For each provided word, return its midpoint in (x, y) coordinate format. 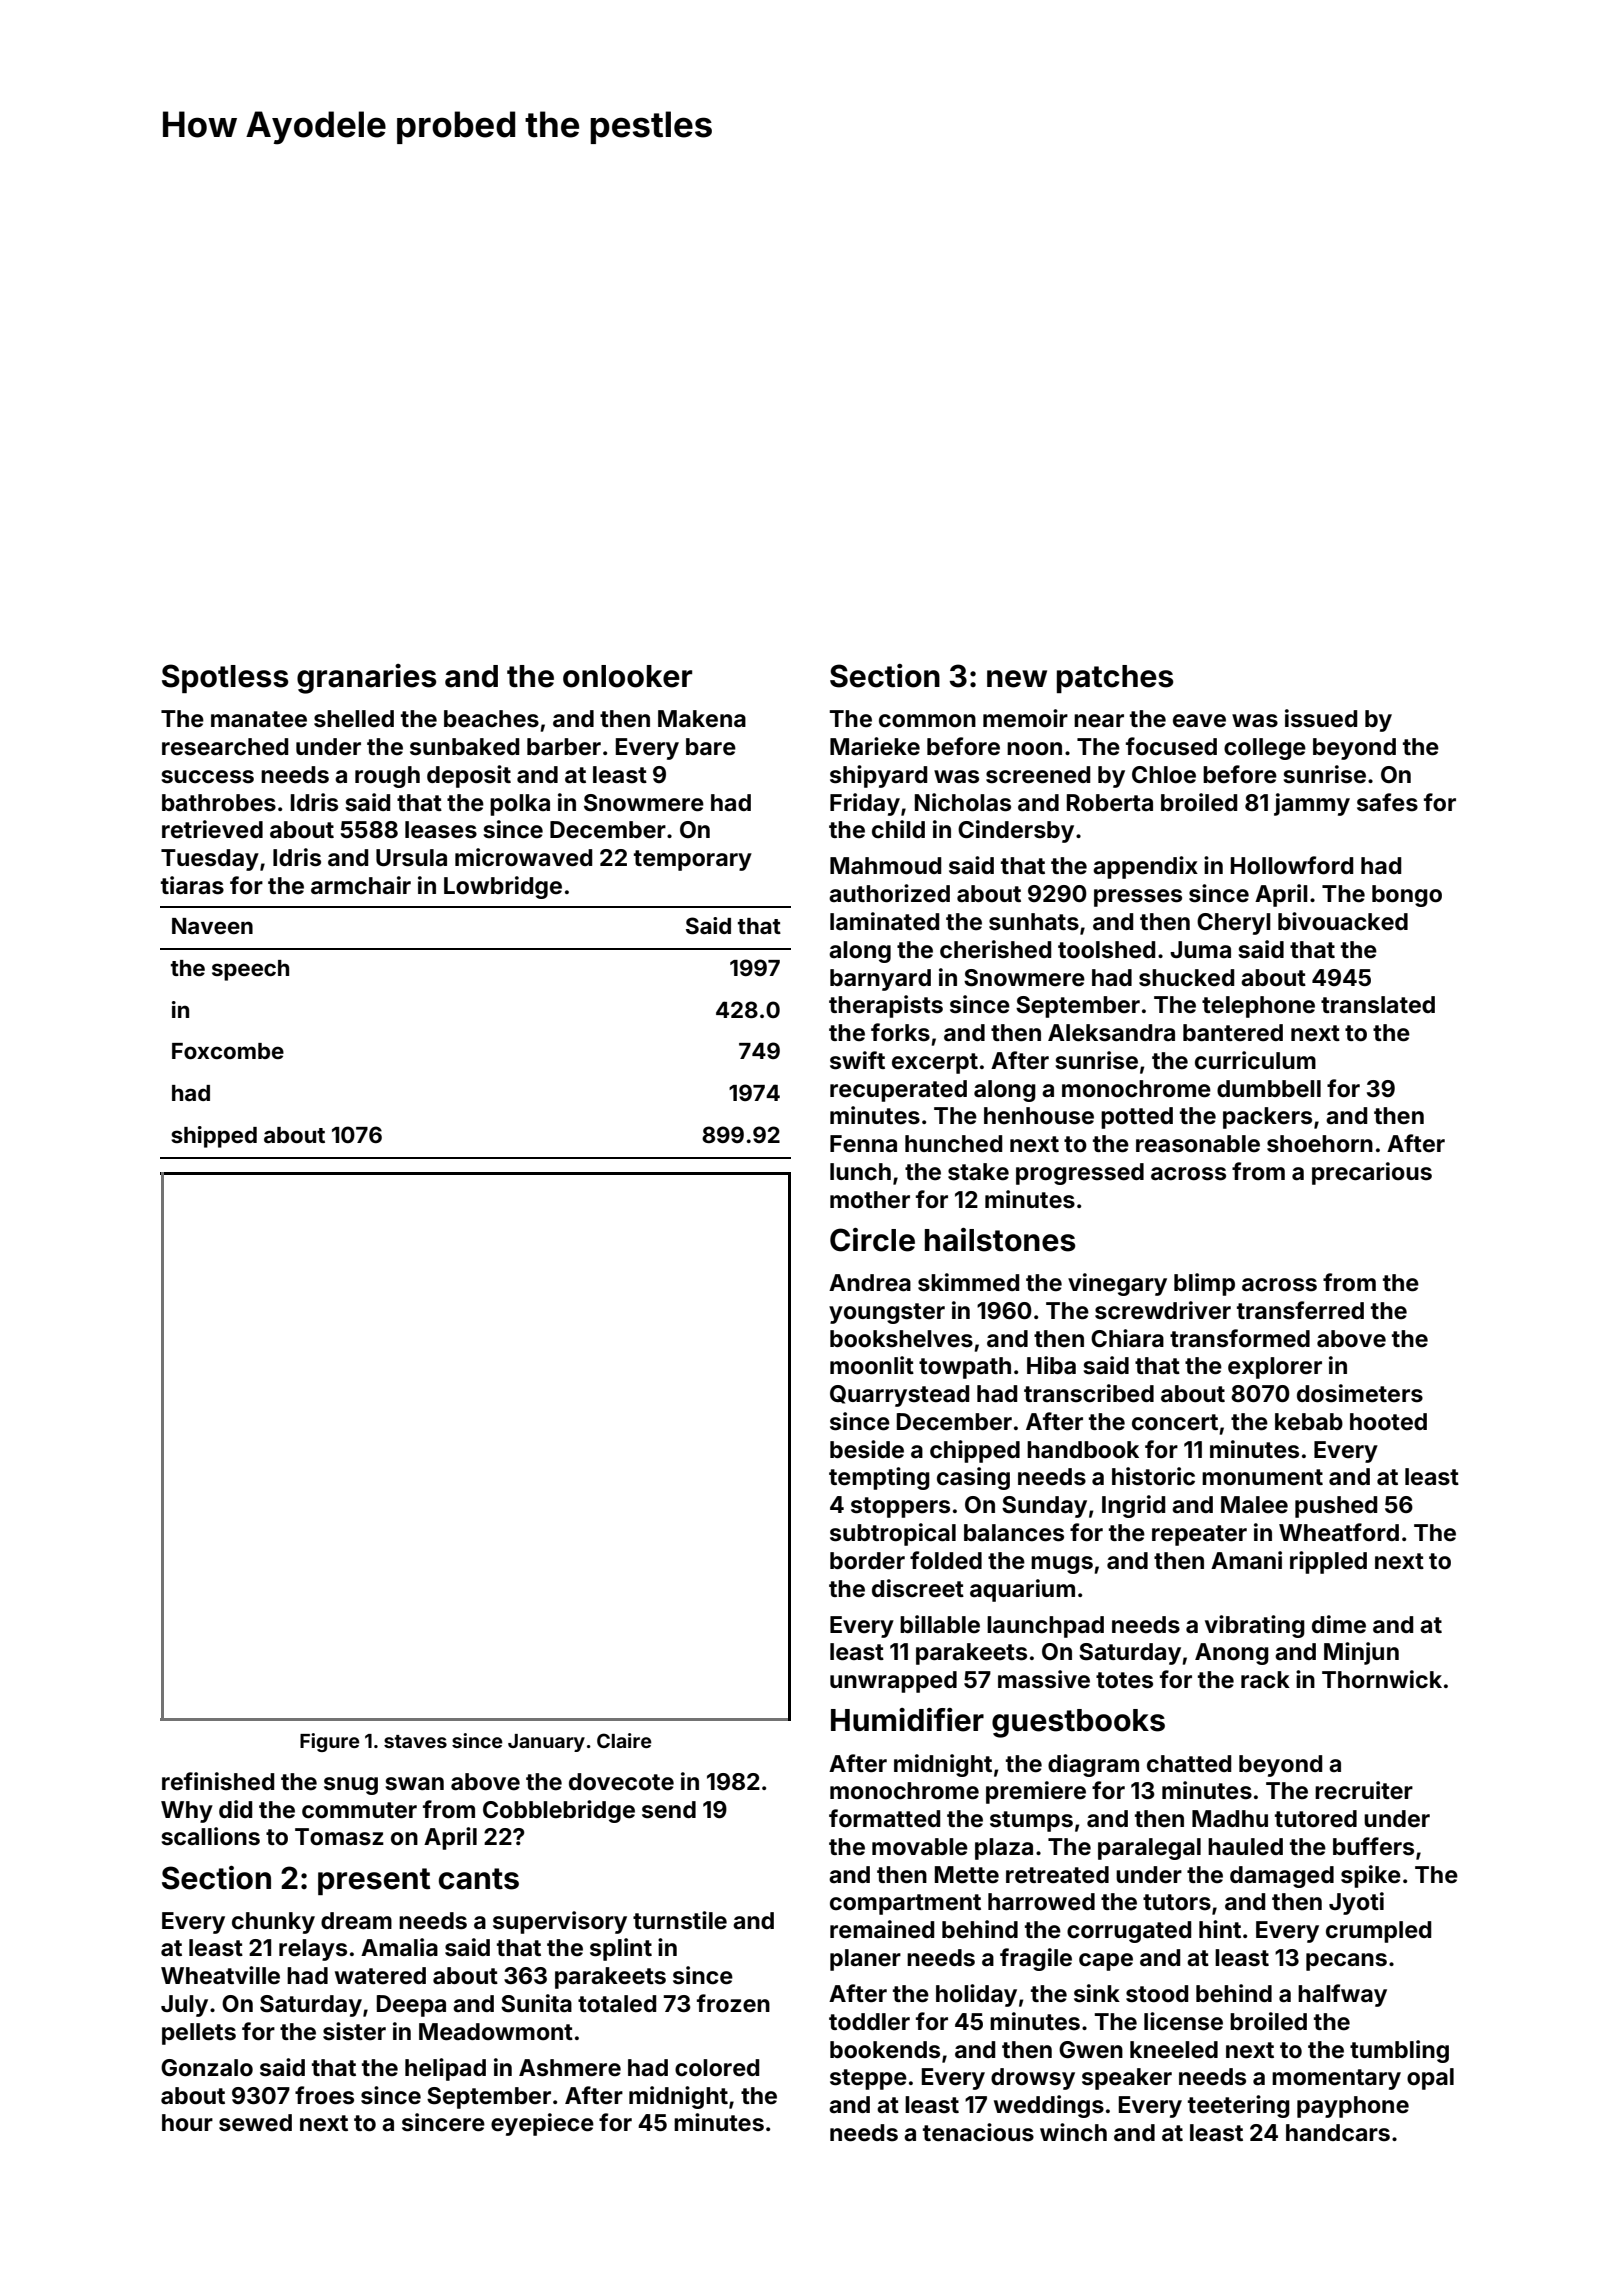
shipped (214, 1137)
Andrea (870, 1283)
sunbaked (464, 747)
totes (1124, 1680)
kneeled (1174, 2050)
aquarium (1022, 1590)
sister (354, 2031)
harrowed (1041, 1902)
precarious (1372, 1173)
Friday (865, 804)
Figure (330, 1742)
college (1265, 749)
